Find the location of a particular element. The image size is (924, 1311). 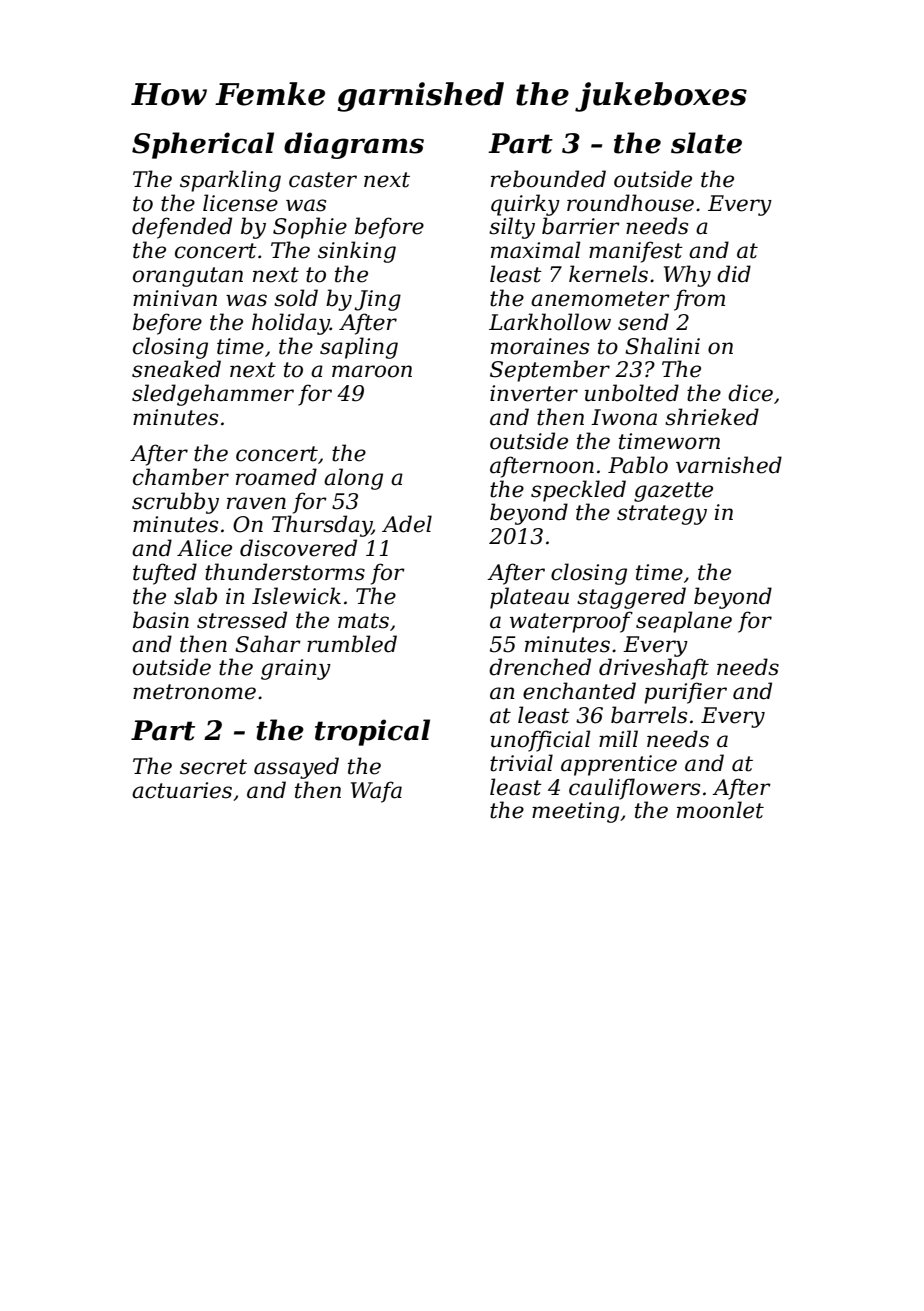

meeting is located at coordinates (575, 812).
